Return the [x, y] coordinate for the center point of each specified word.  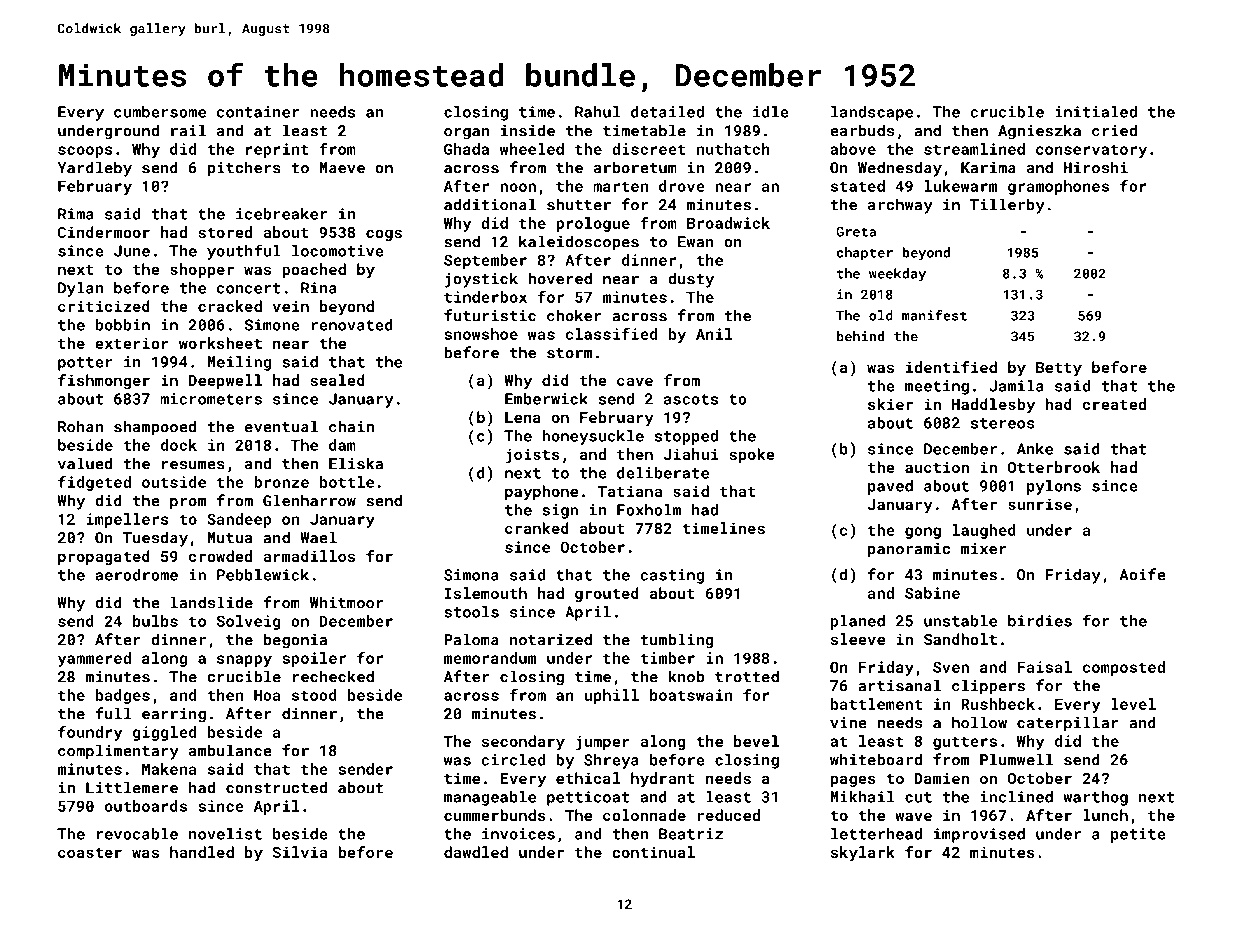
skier [890, 404]
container [258, 112]
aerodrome [136, 575]
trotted [747, 676]
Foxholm [649, 510]
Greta [856, 231]
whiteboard [876, 759]
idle [771, 112]
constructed [276, 787]
